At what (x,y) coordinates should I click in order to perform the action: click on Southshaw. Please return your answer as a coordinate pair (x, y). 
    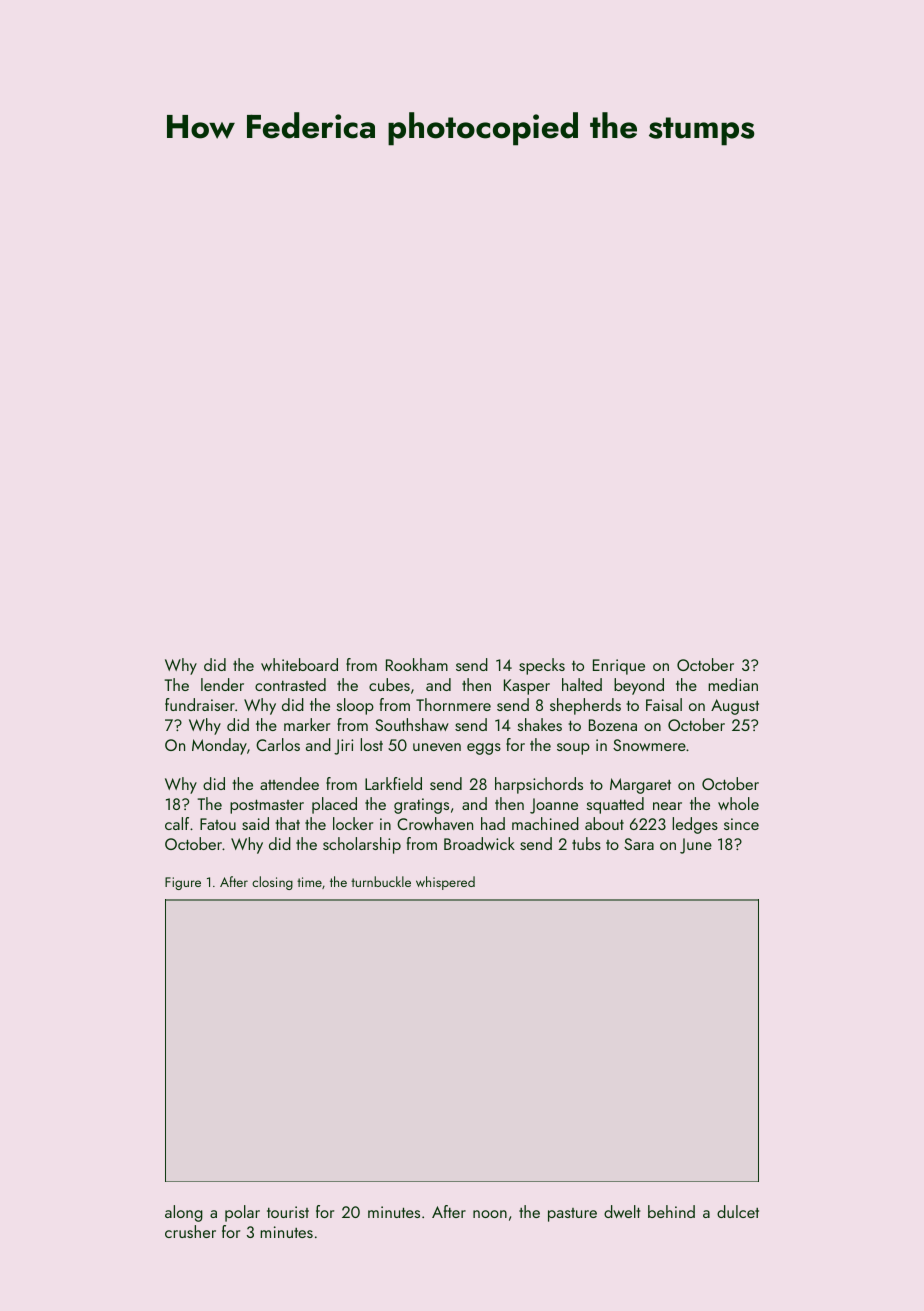
    Looking at the image, I should click on (412, 724).
